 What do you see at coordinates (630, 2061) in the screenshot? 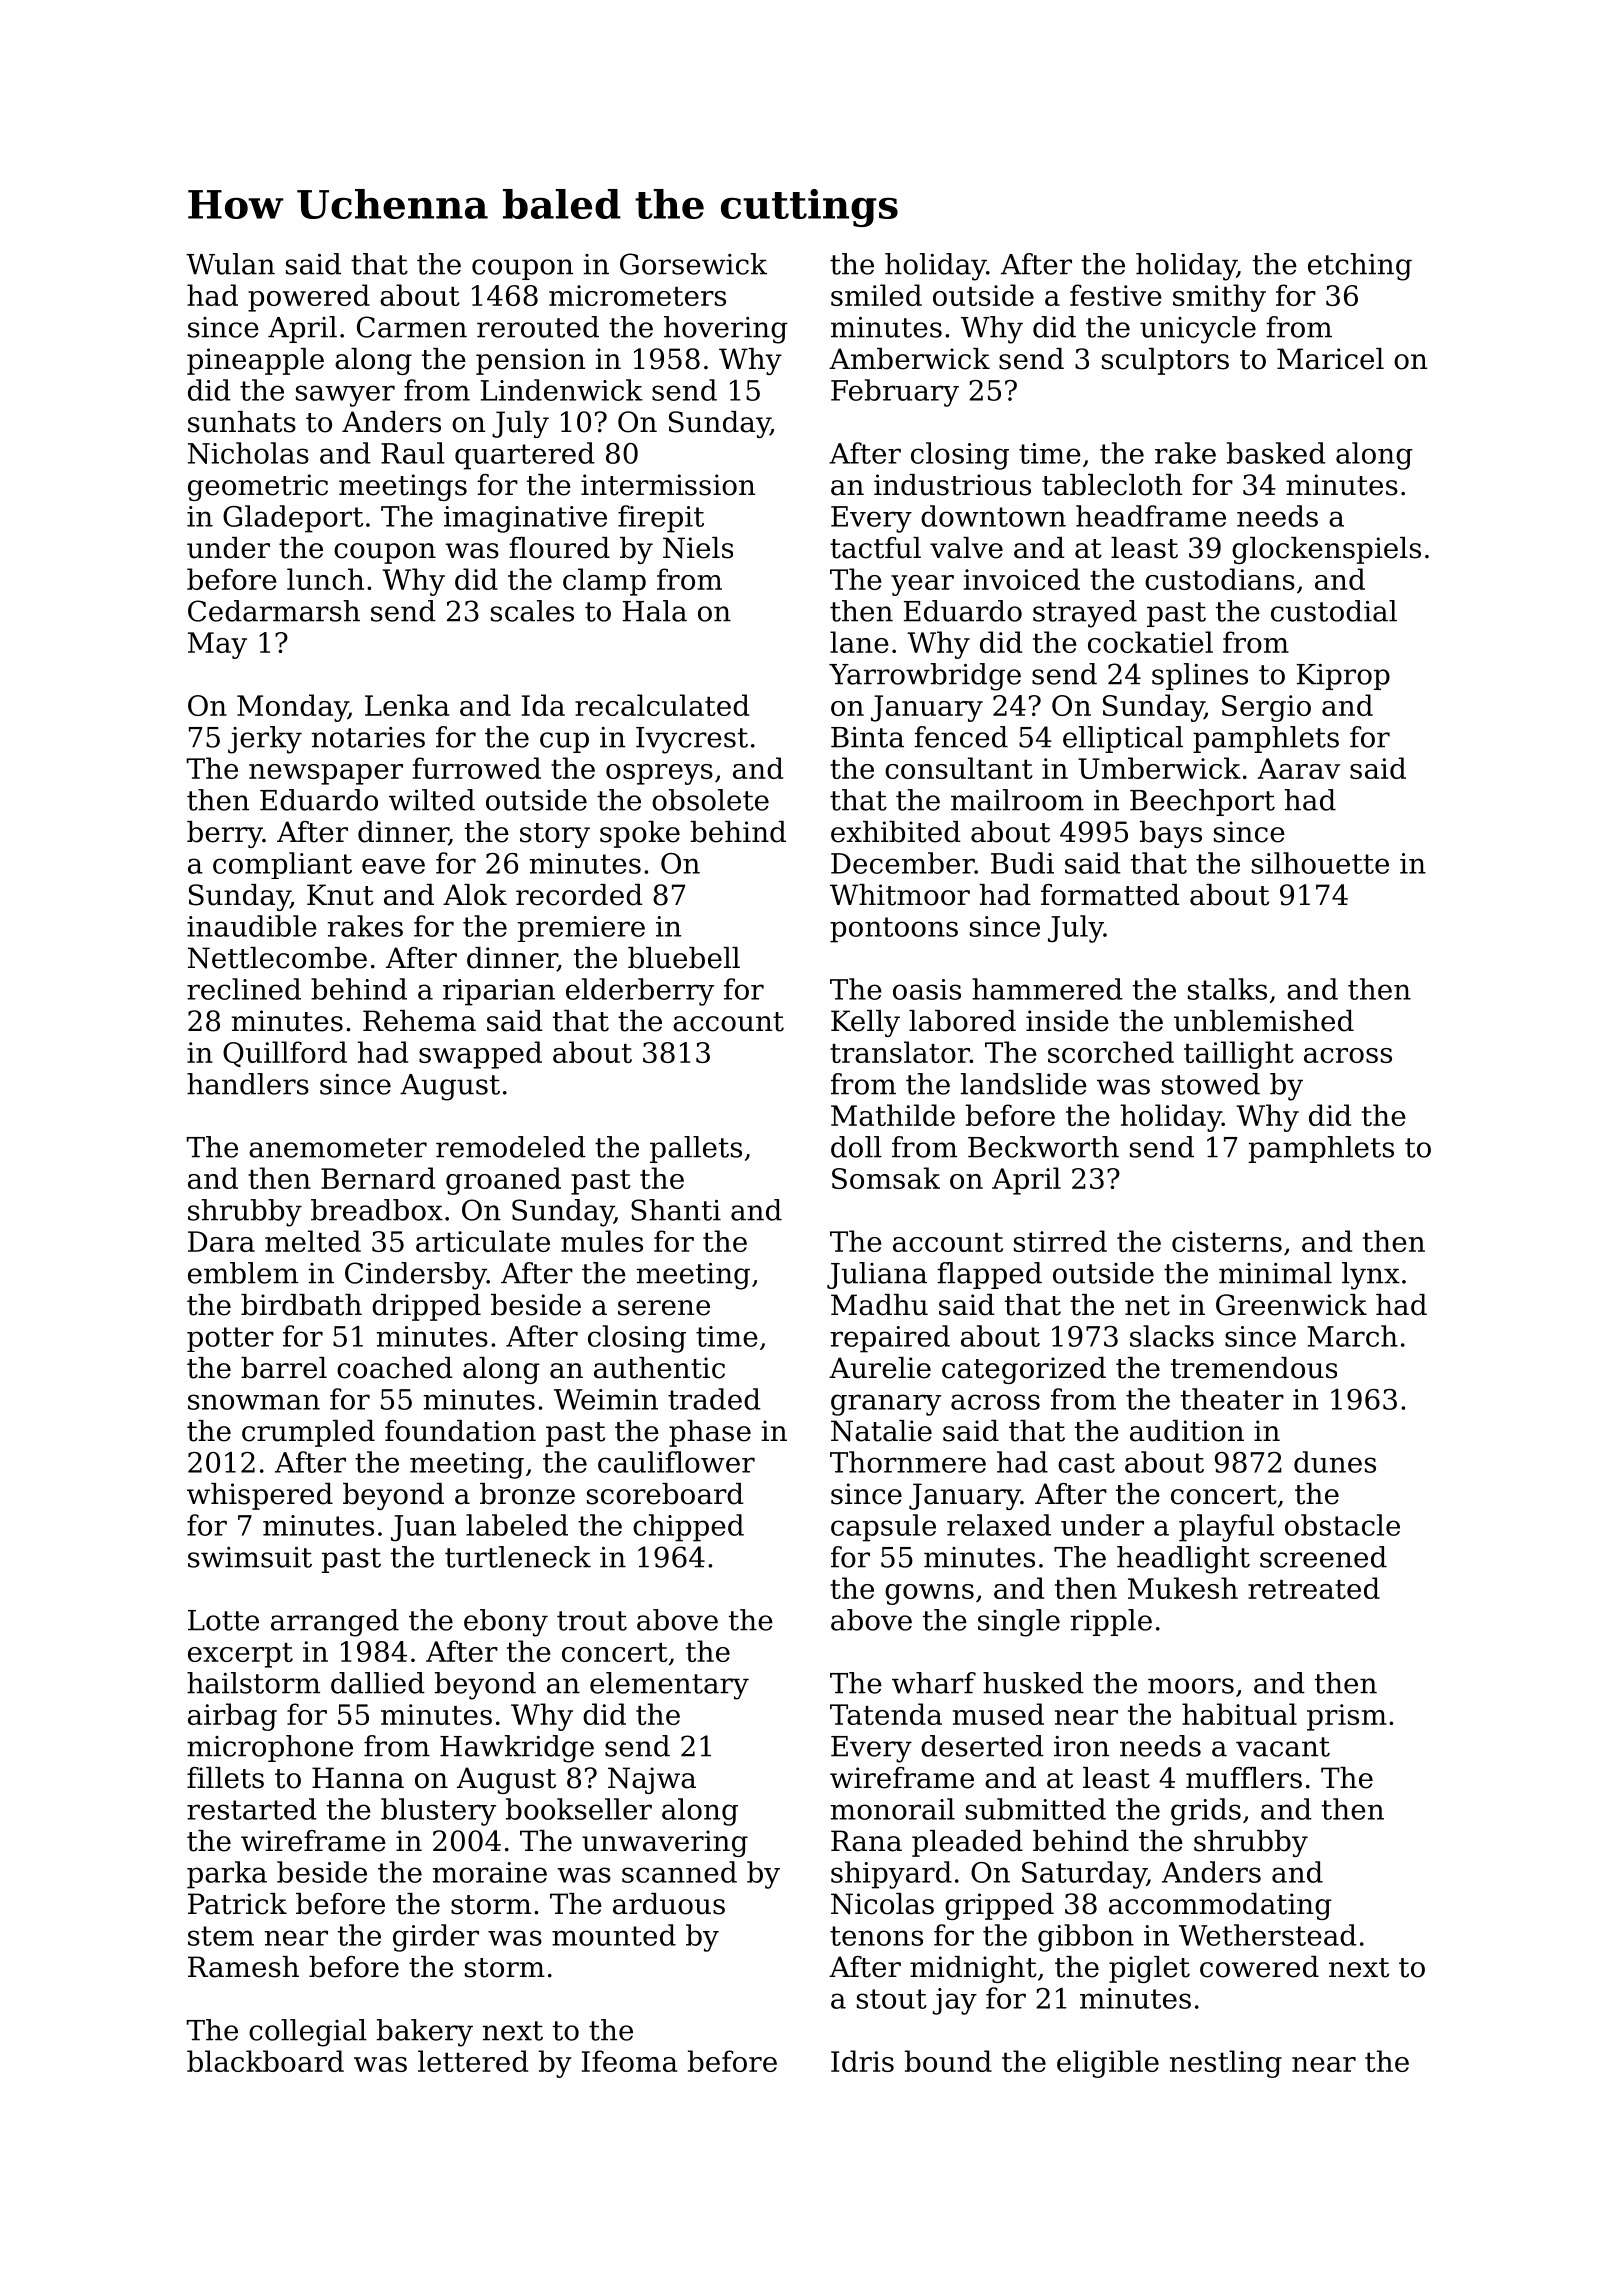
I see `Ifeoma` at bounding box center [630, 2061].
